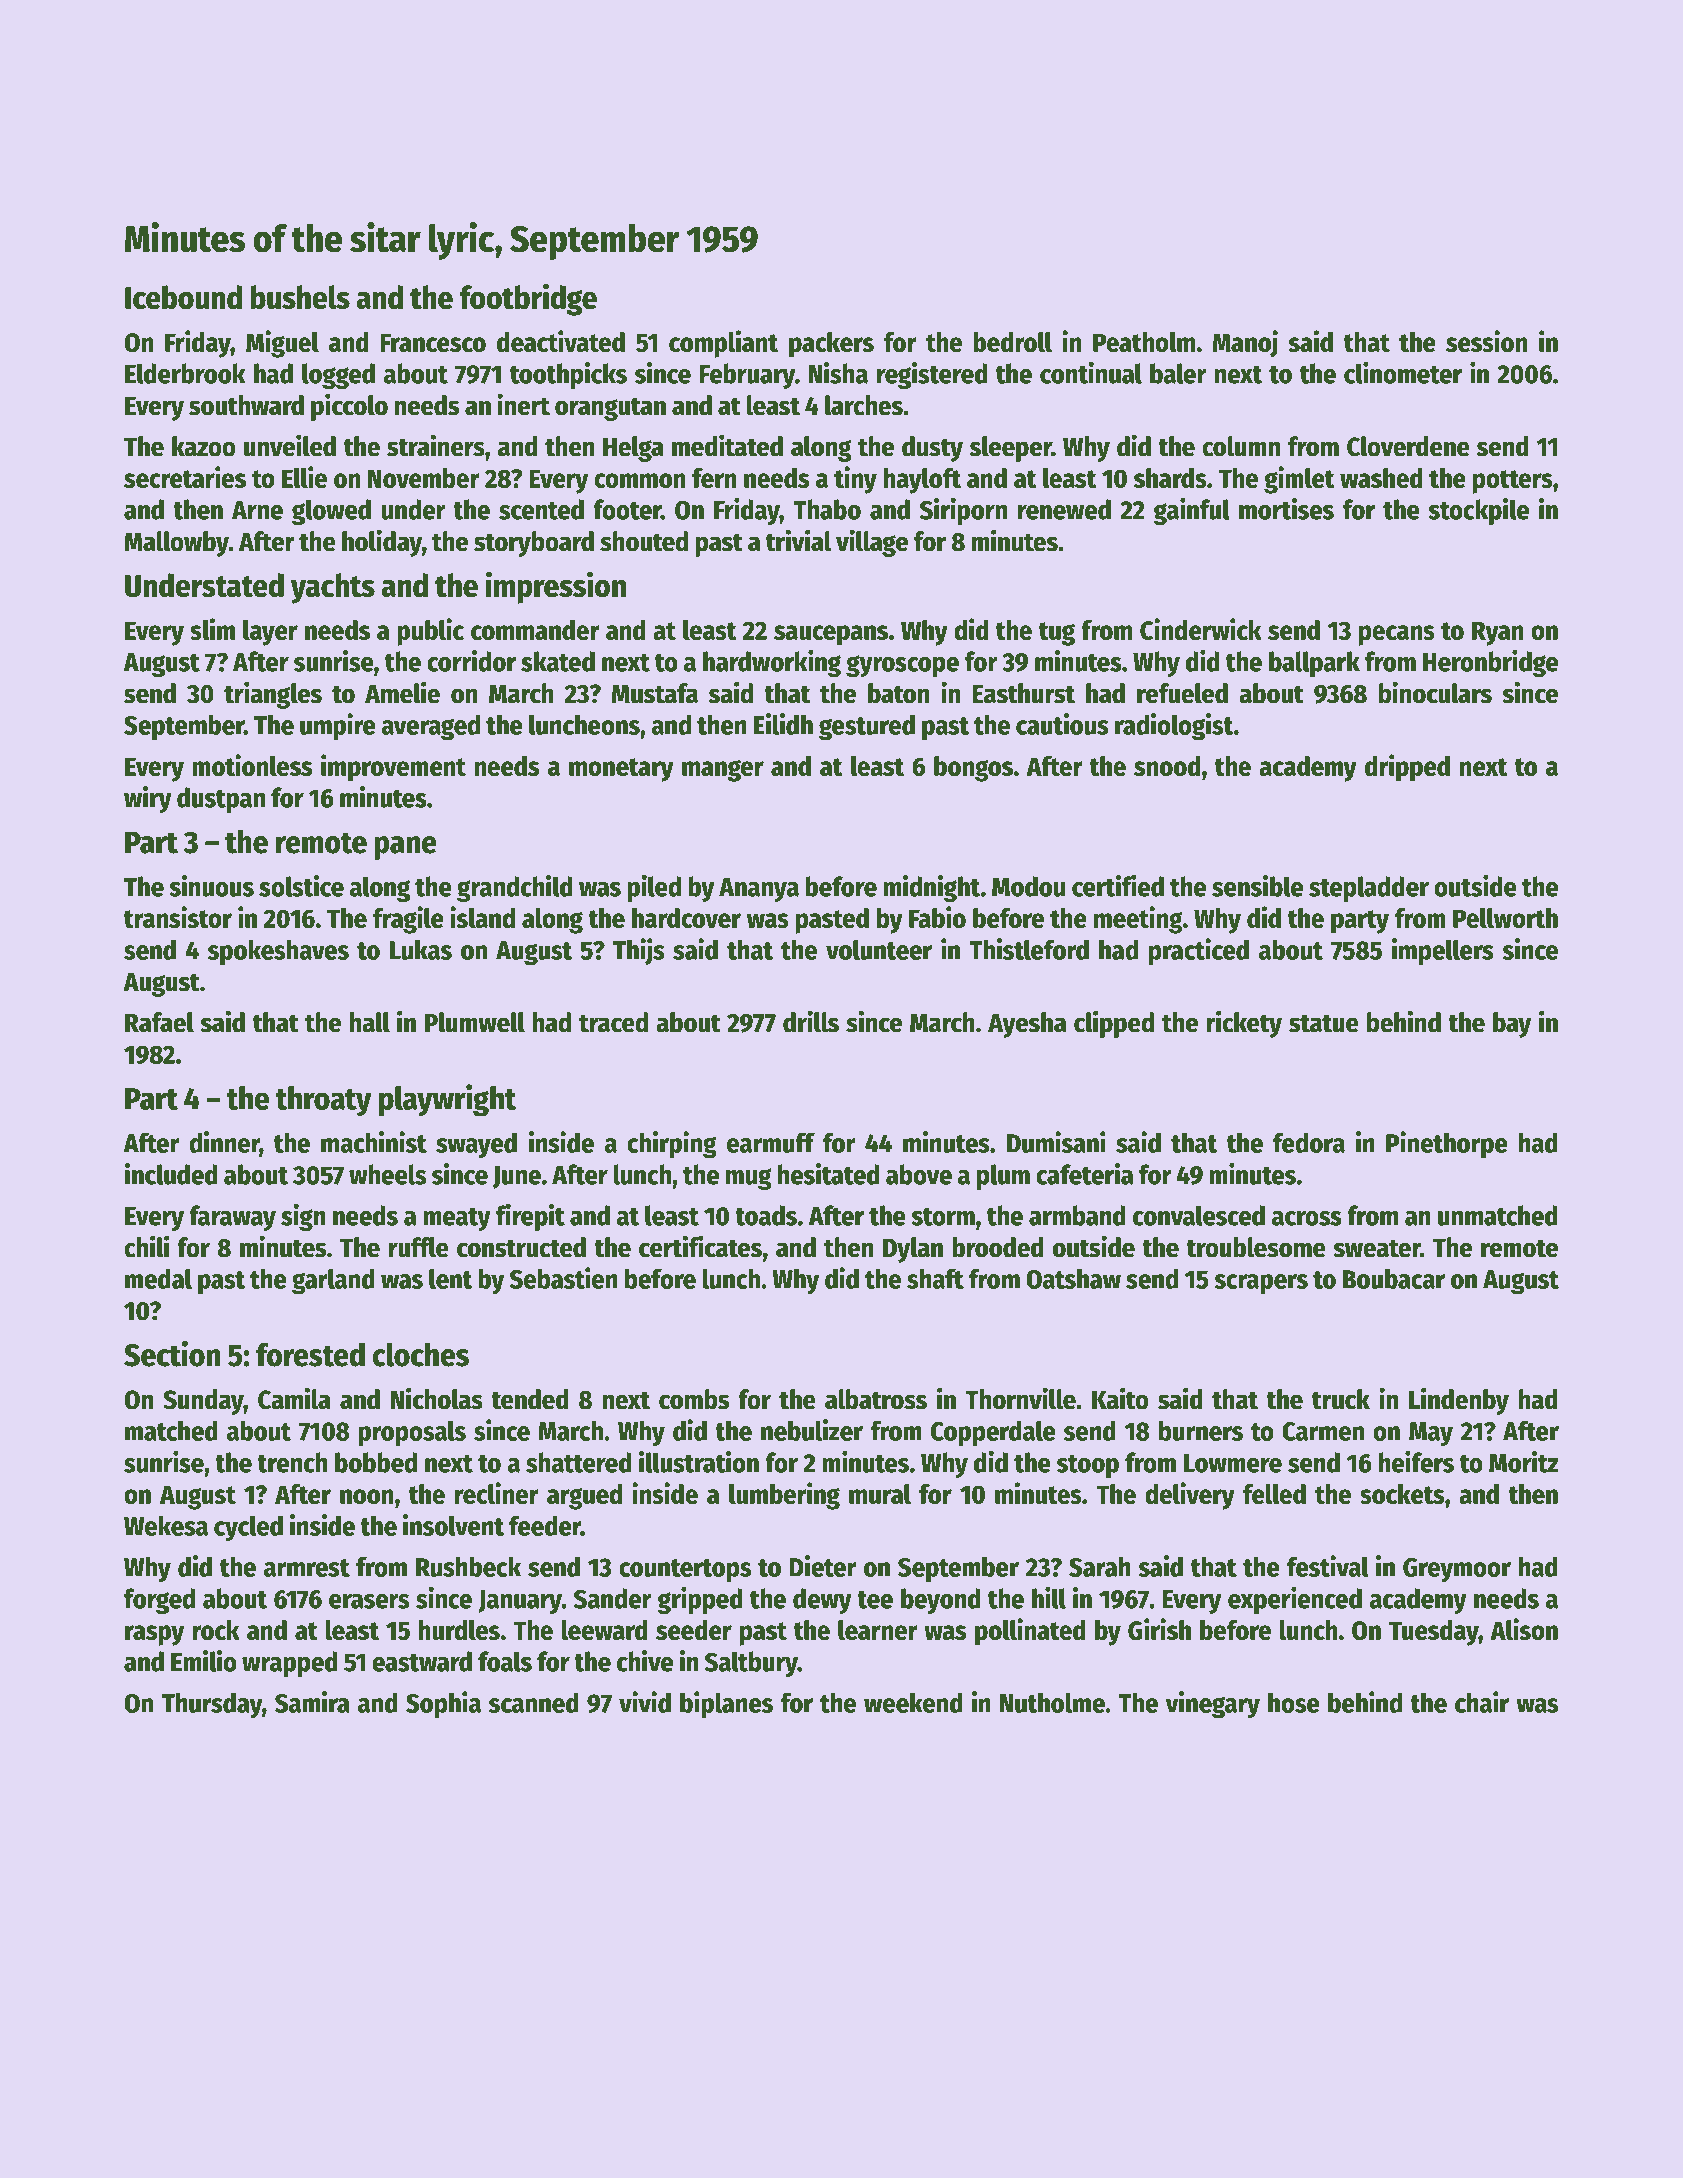  Describe the element at coordinates (1245, 344) in the screenshot. I see `Manoj` at that location.
